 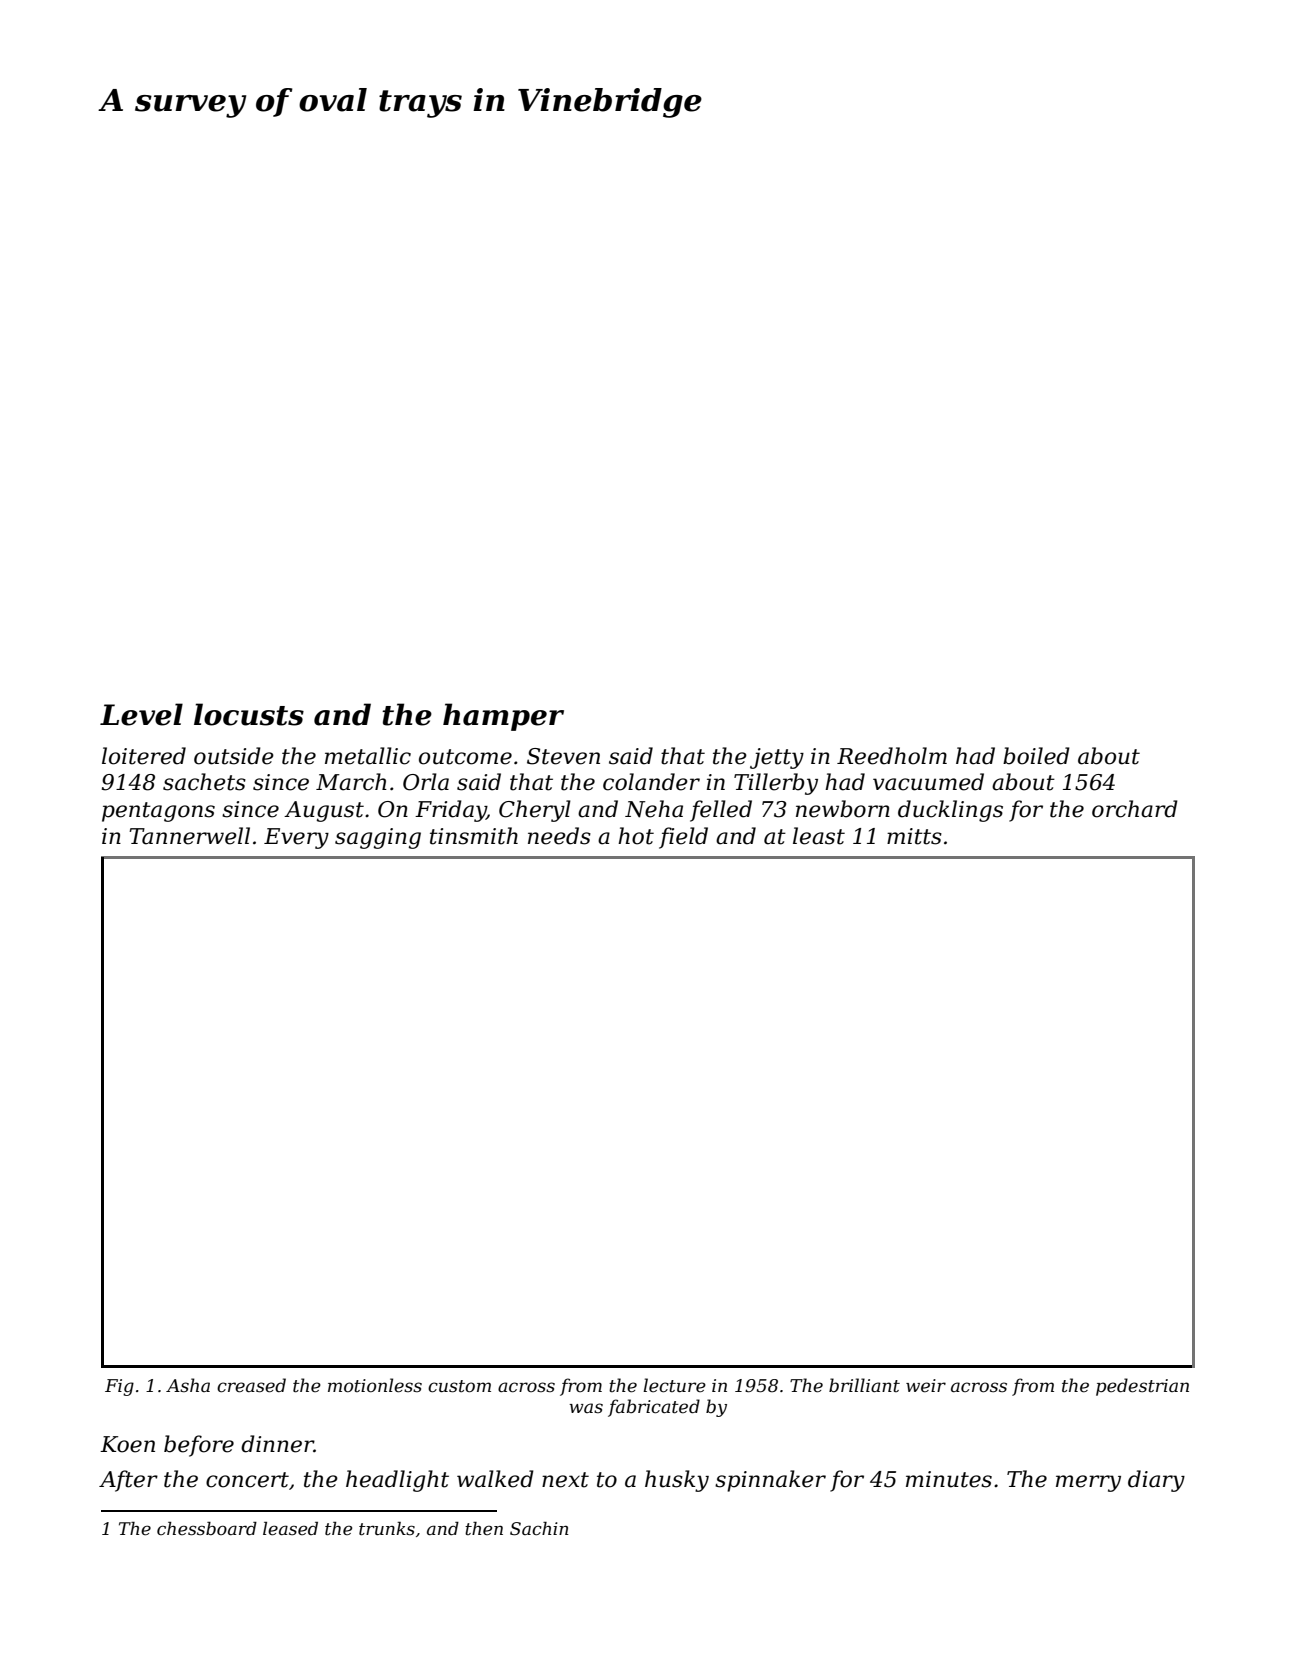 What do you see at coordinates (892, 756) in the page?
I see `Reedholm` at bounding box center [892, 756].
